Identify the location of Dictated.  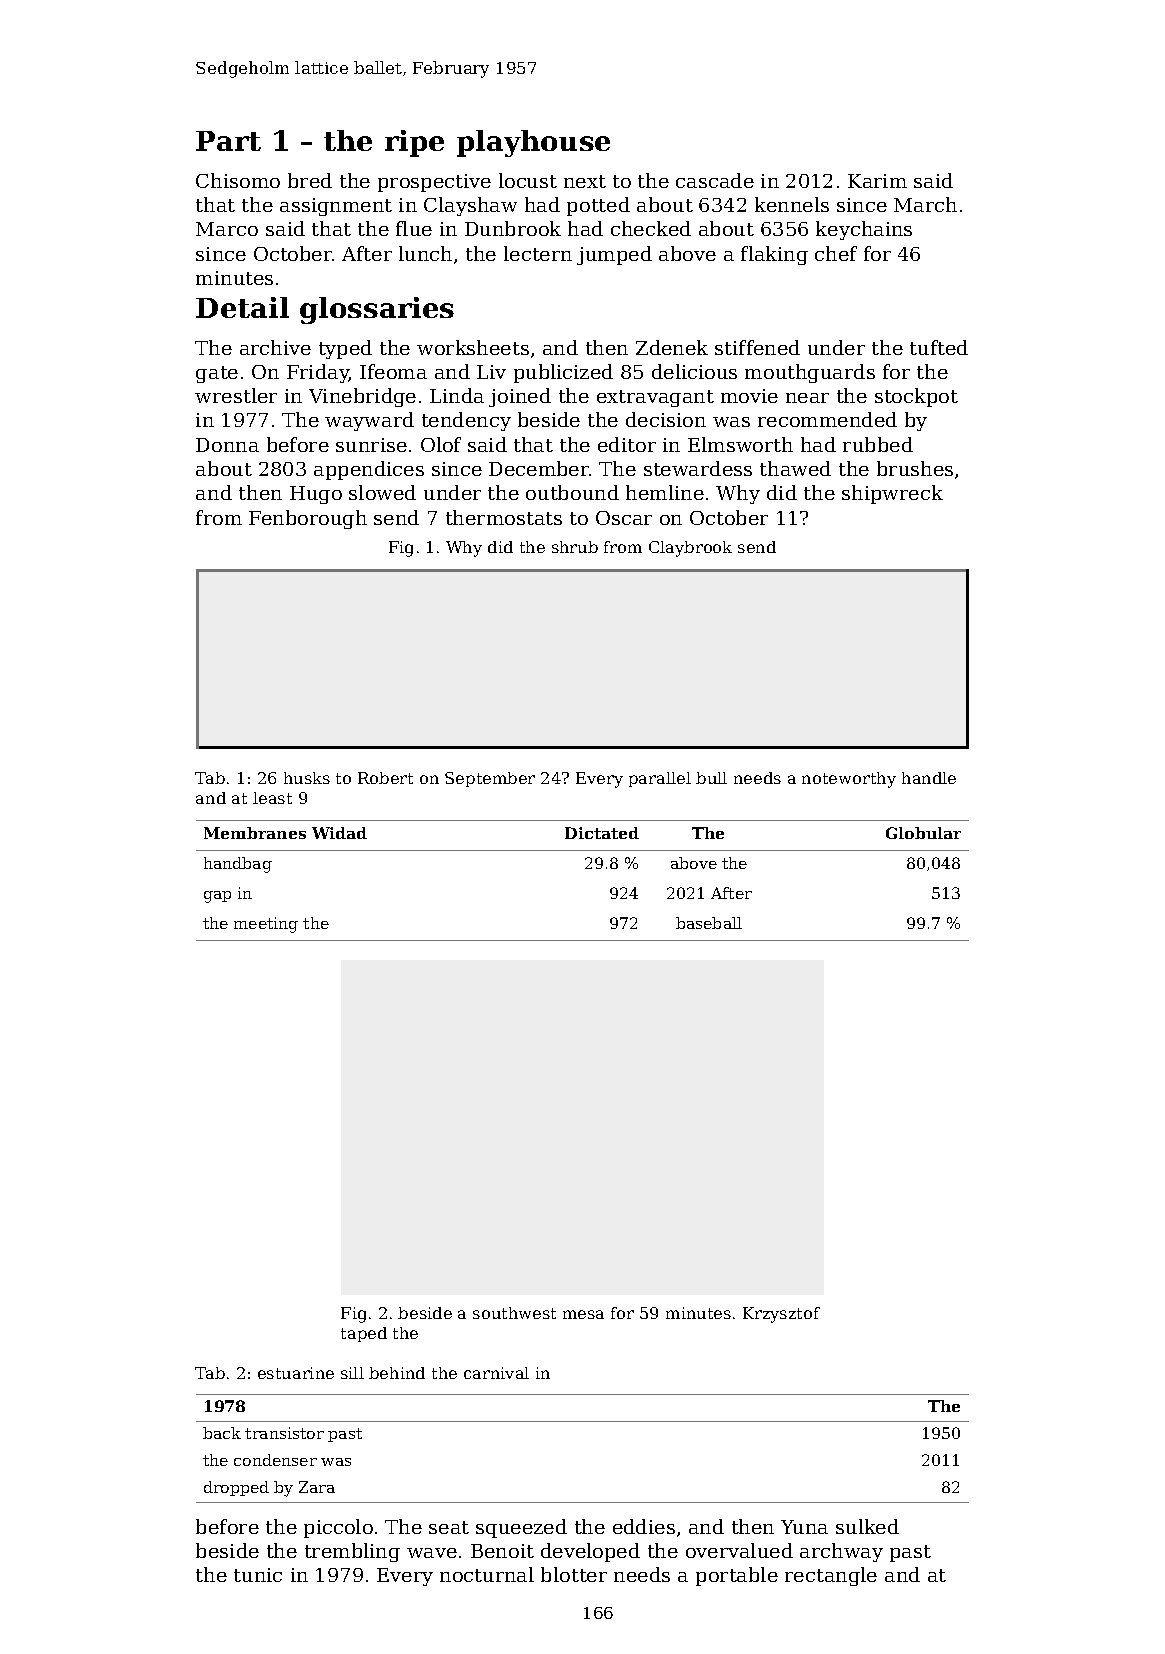
(602, 833).
